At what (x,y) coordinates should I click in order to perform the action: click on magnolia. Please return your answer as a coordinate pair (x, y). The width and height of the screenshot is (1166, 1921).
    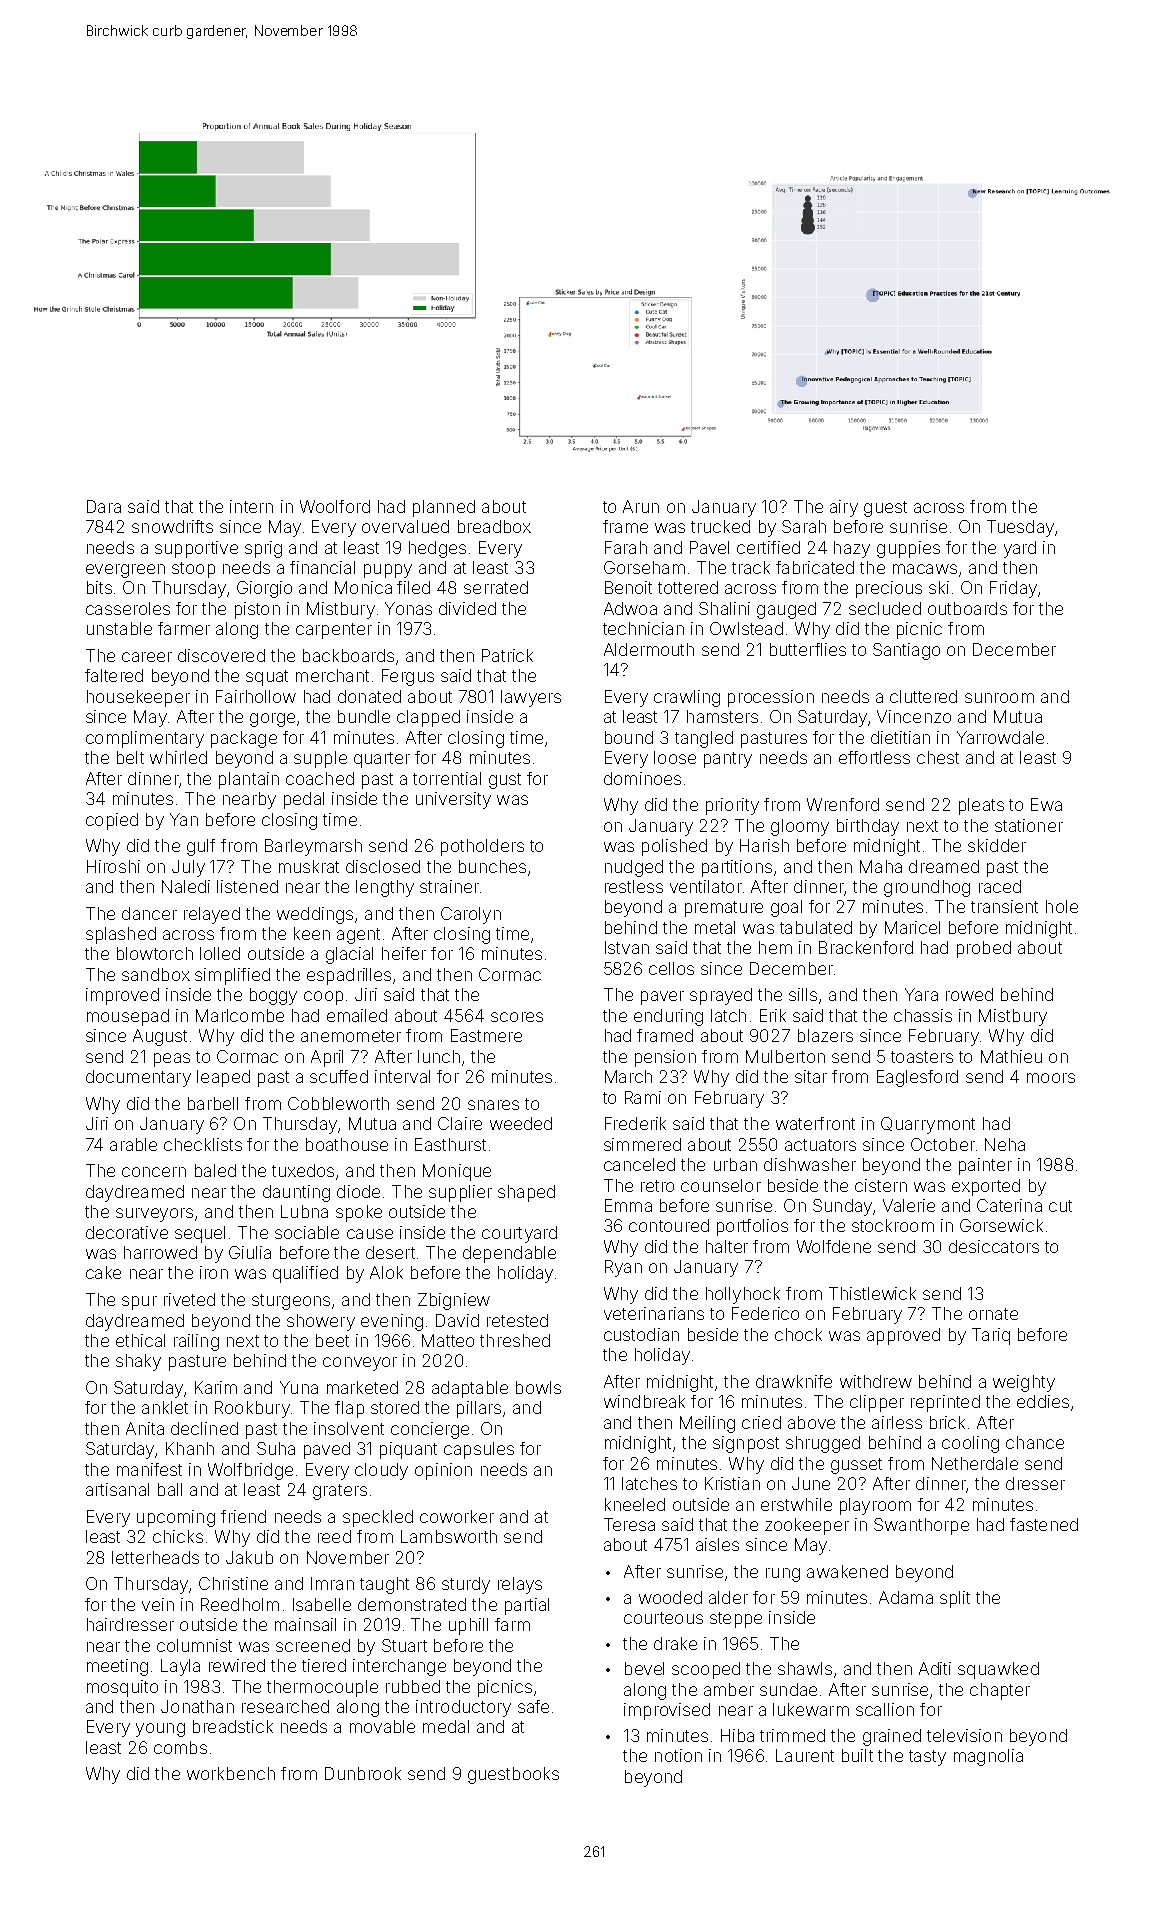
    Looking at the image, I should click on (988, 1757).
